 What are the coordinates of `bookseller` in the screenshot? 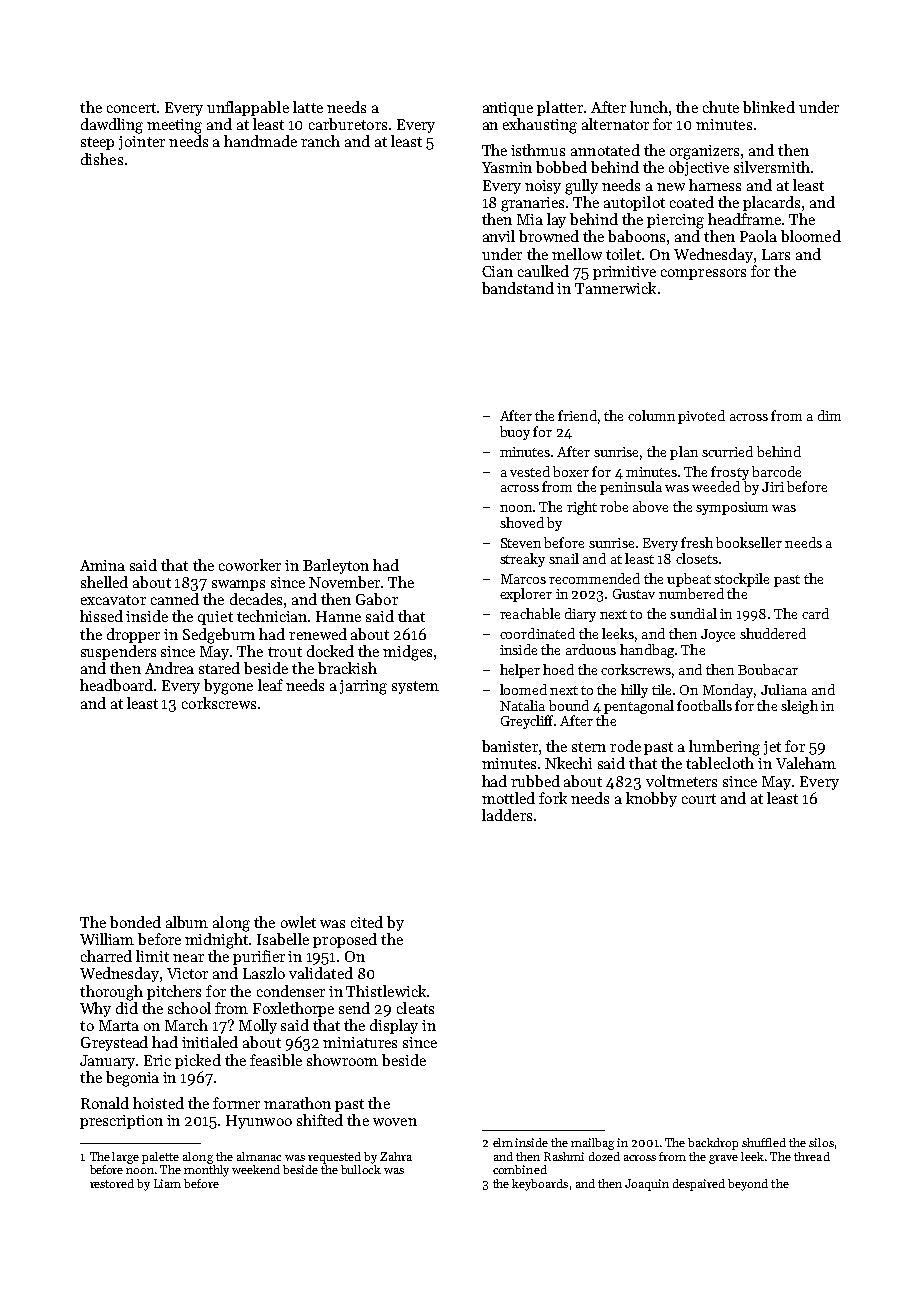 It's located at (749, 542).
